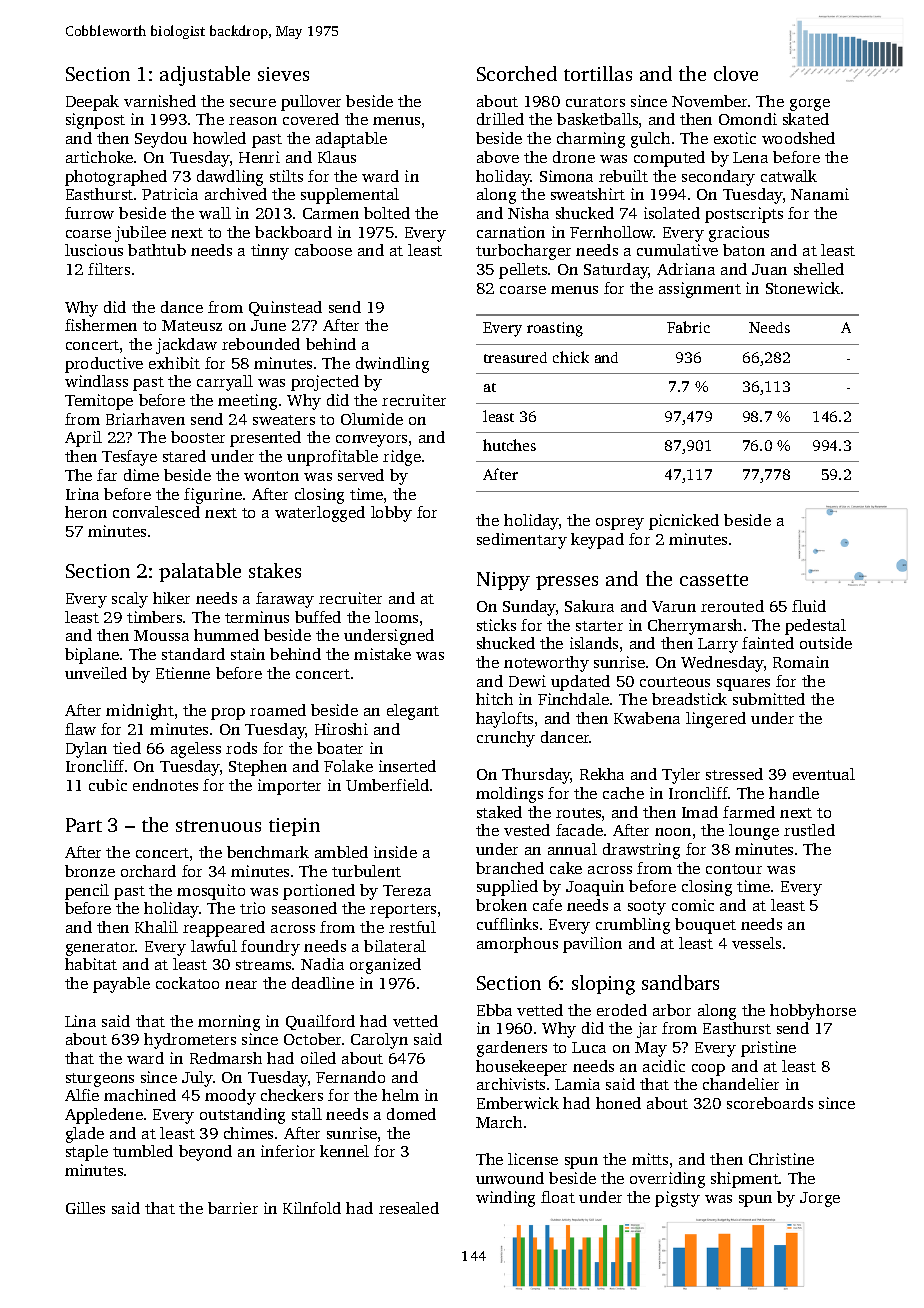  What do you see at coordinates (736, 73) in the document?
I see `clove` at bounding box center [736, 73].
